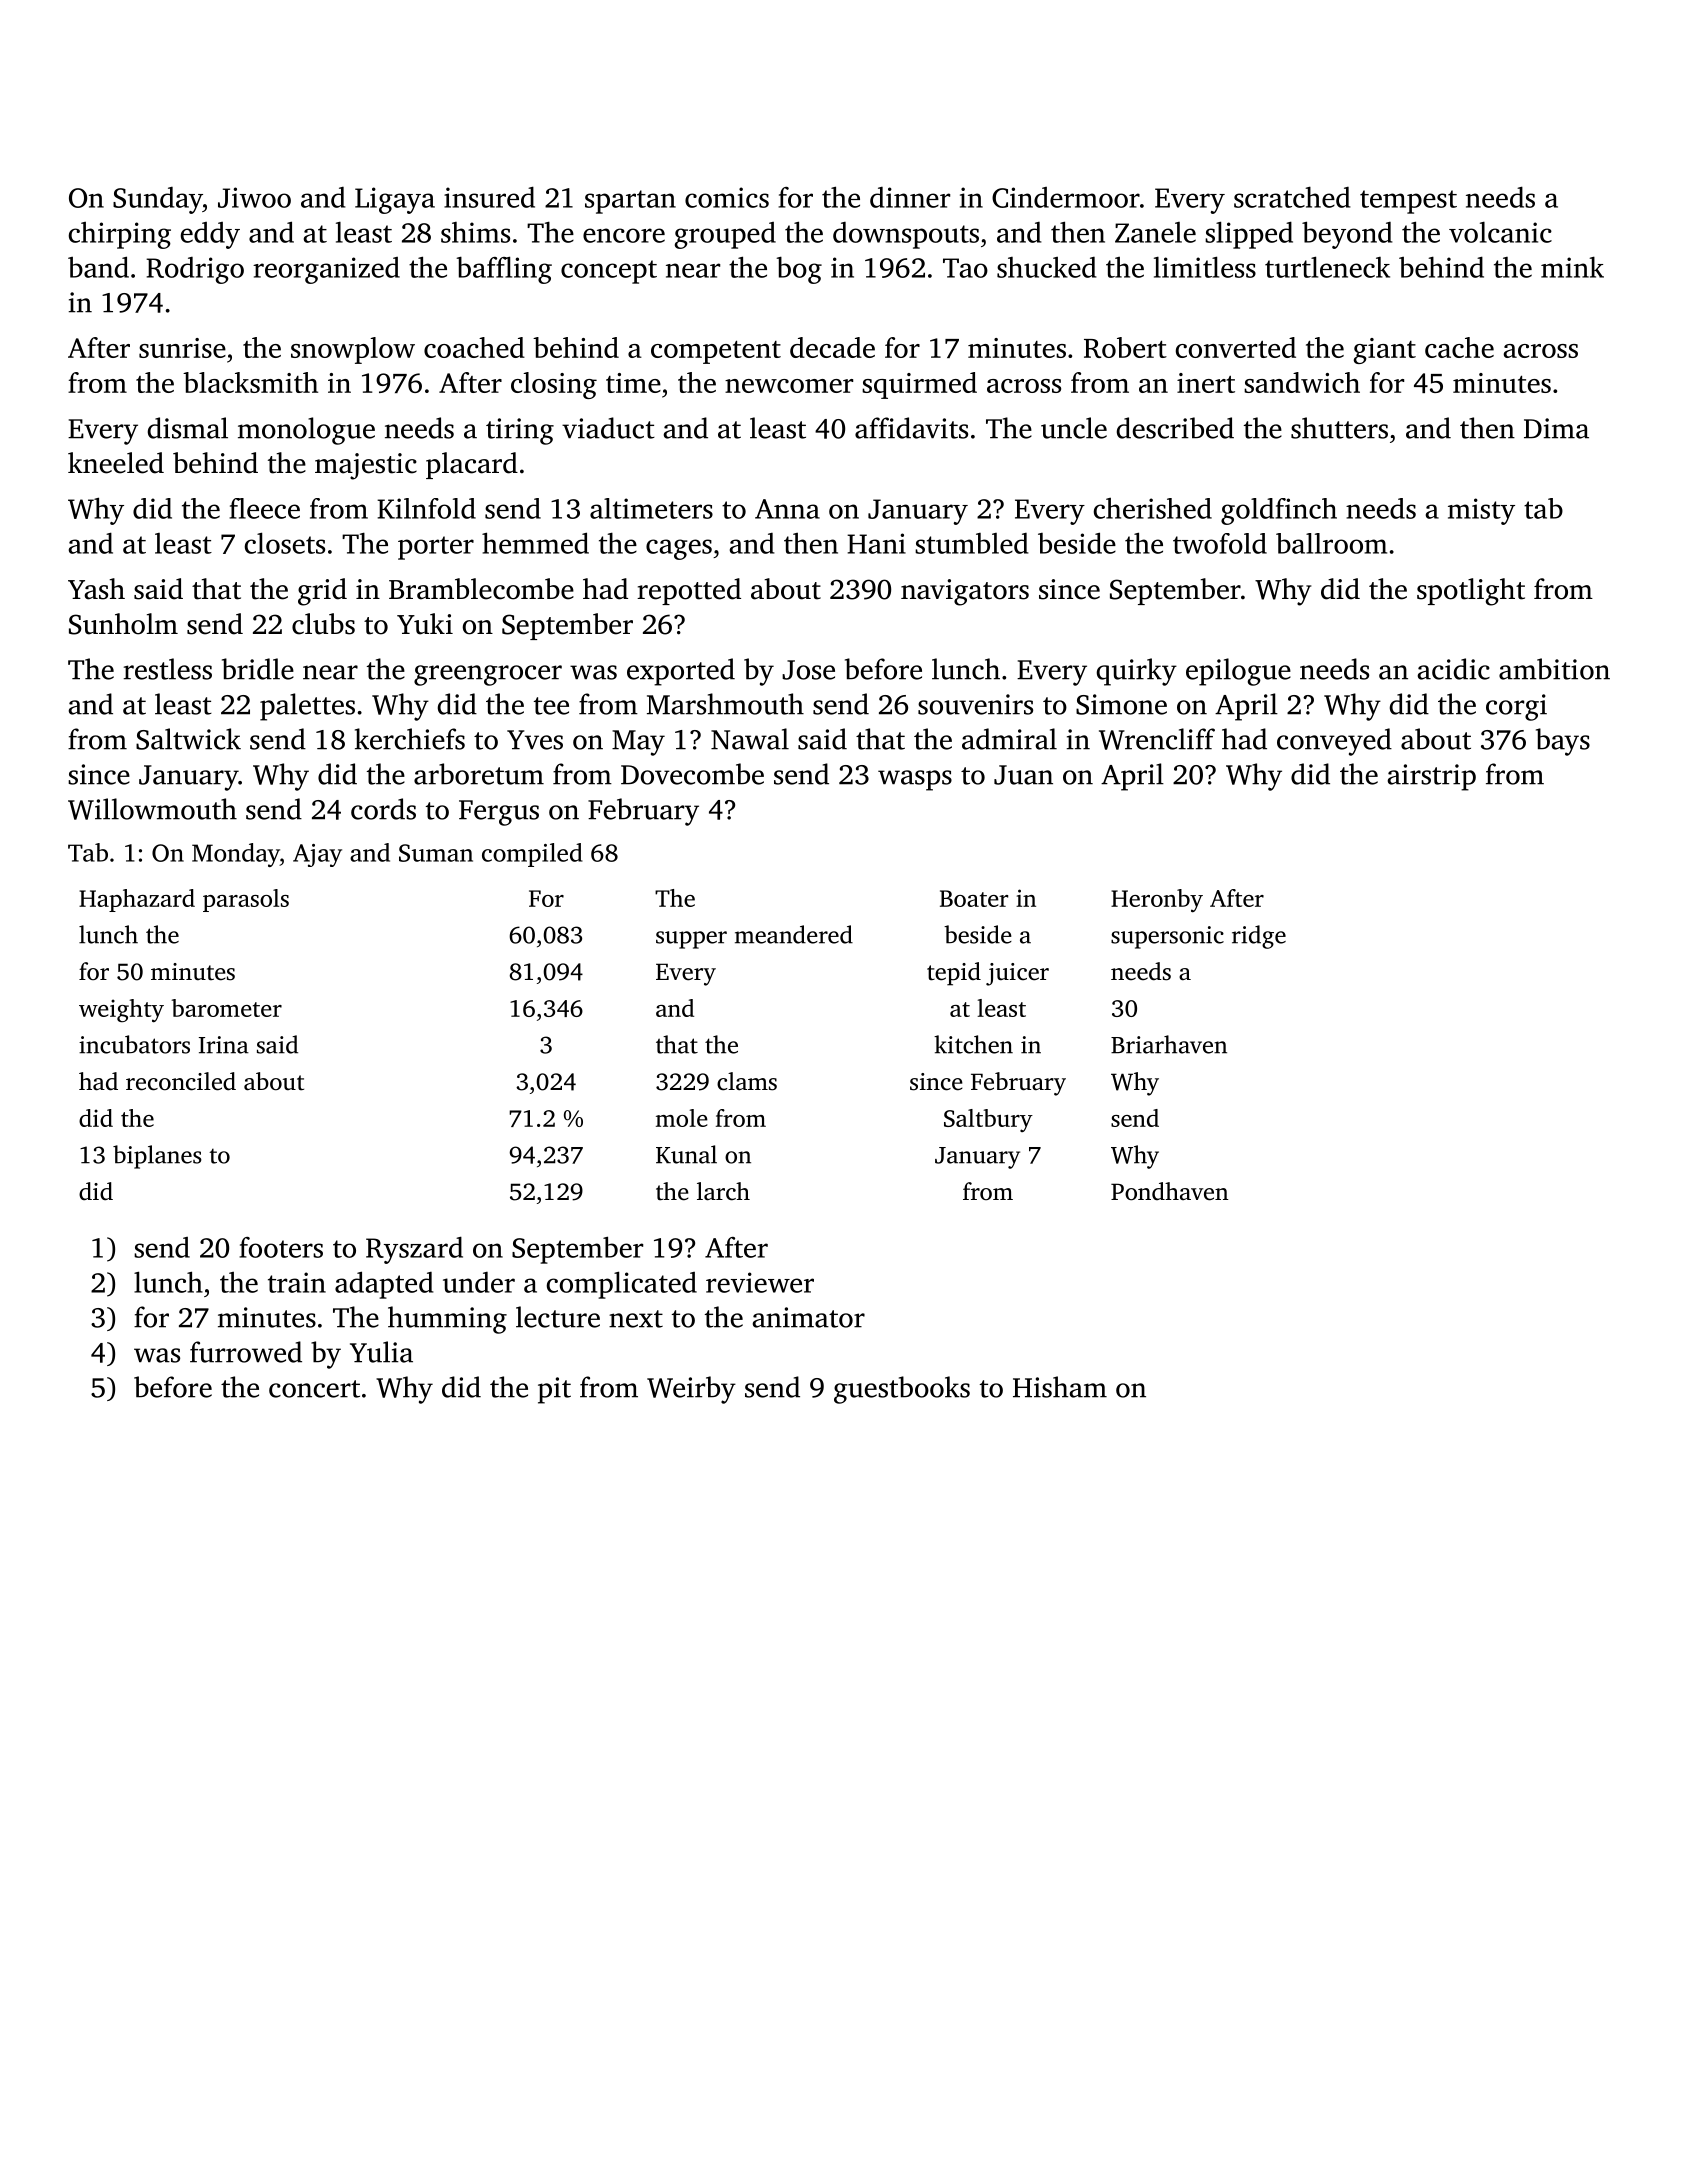  I want to click on grouped, so click(725, 235).
